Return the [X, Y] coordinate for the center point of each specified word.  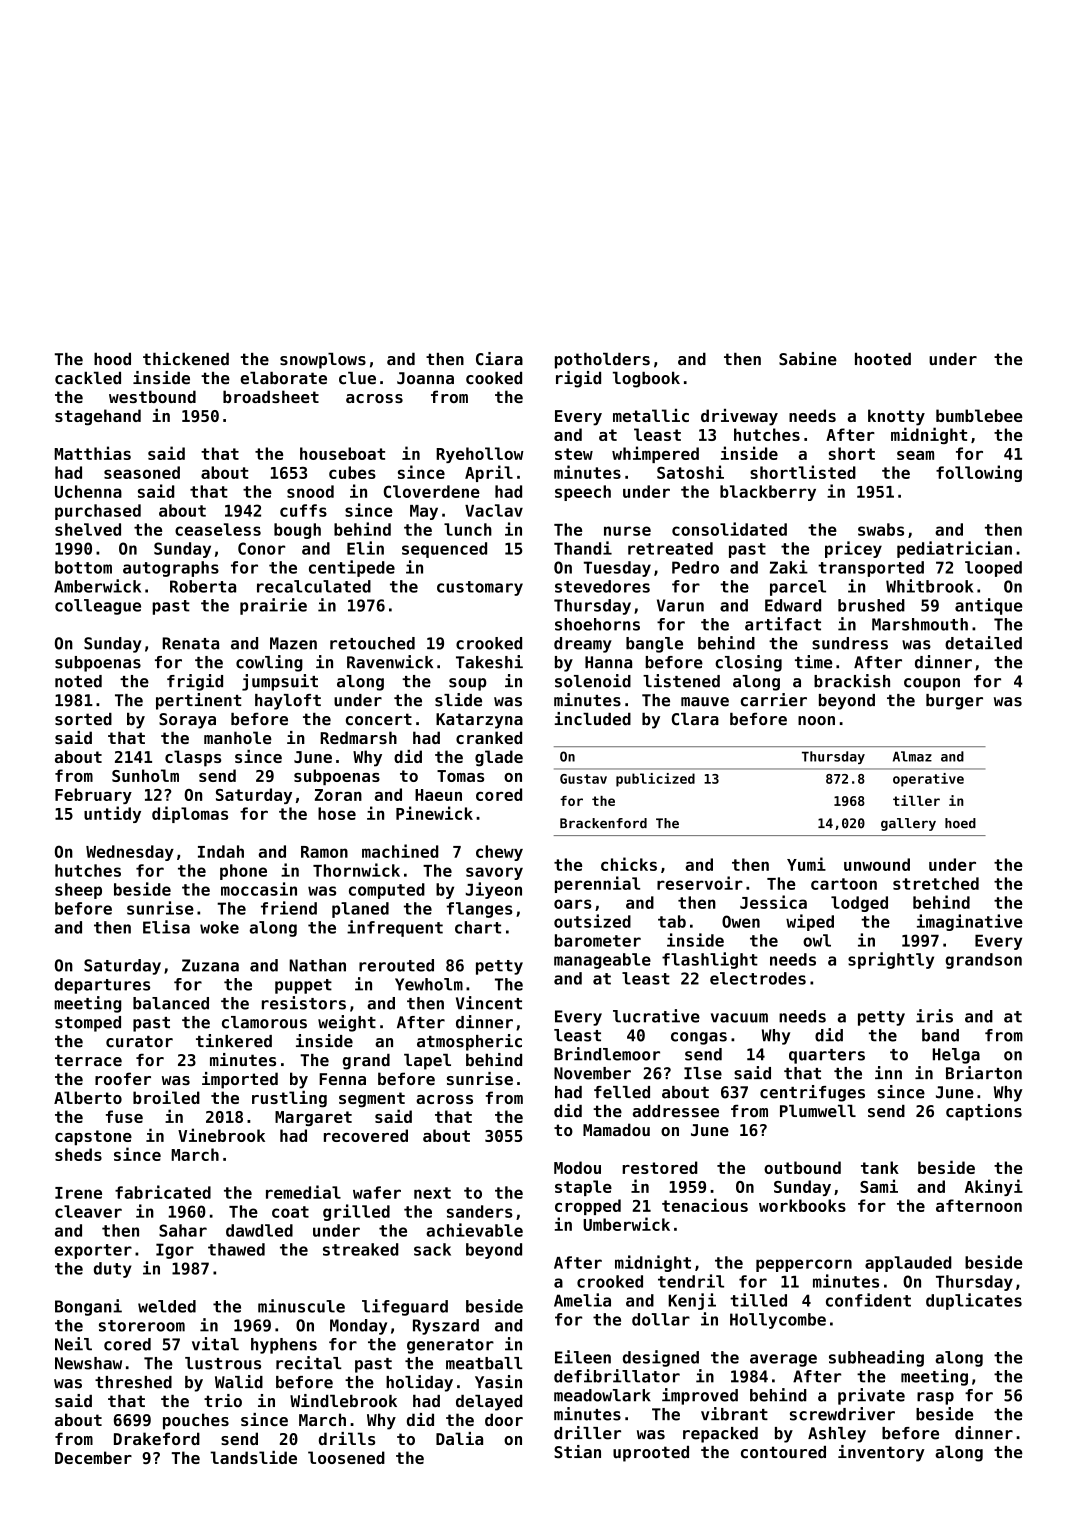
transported [871, 569]
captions [984, 1112]
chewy [499, 853]
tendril [691, 1281]
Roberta [203, 586]
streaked [361, 1249]
